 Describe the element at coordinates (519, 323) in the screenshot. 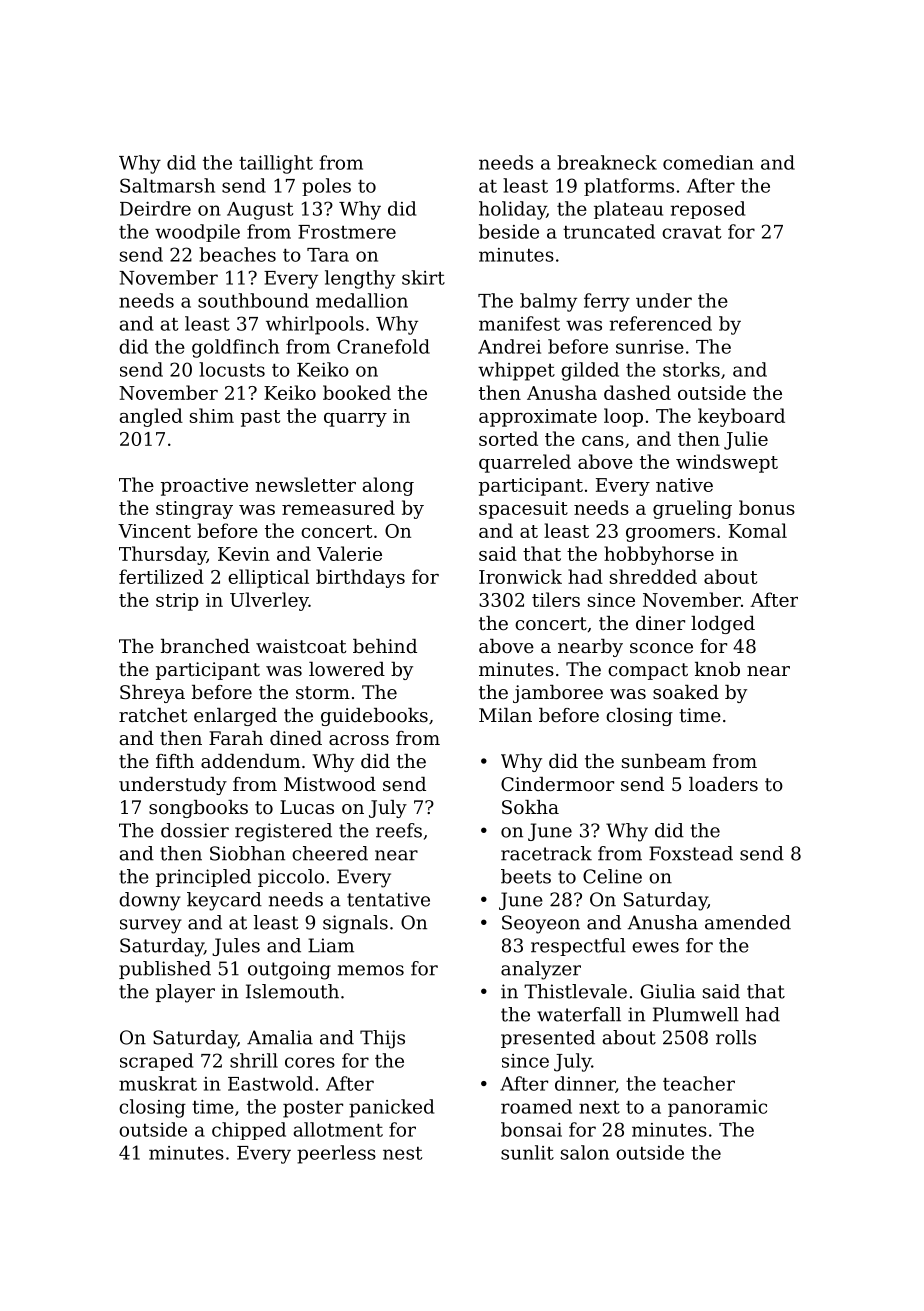

I see `manifest` at that location.
